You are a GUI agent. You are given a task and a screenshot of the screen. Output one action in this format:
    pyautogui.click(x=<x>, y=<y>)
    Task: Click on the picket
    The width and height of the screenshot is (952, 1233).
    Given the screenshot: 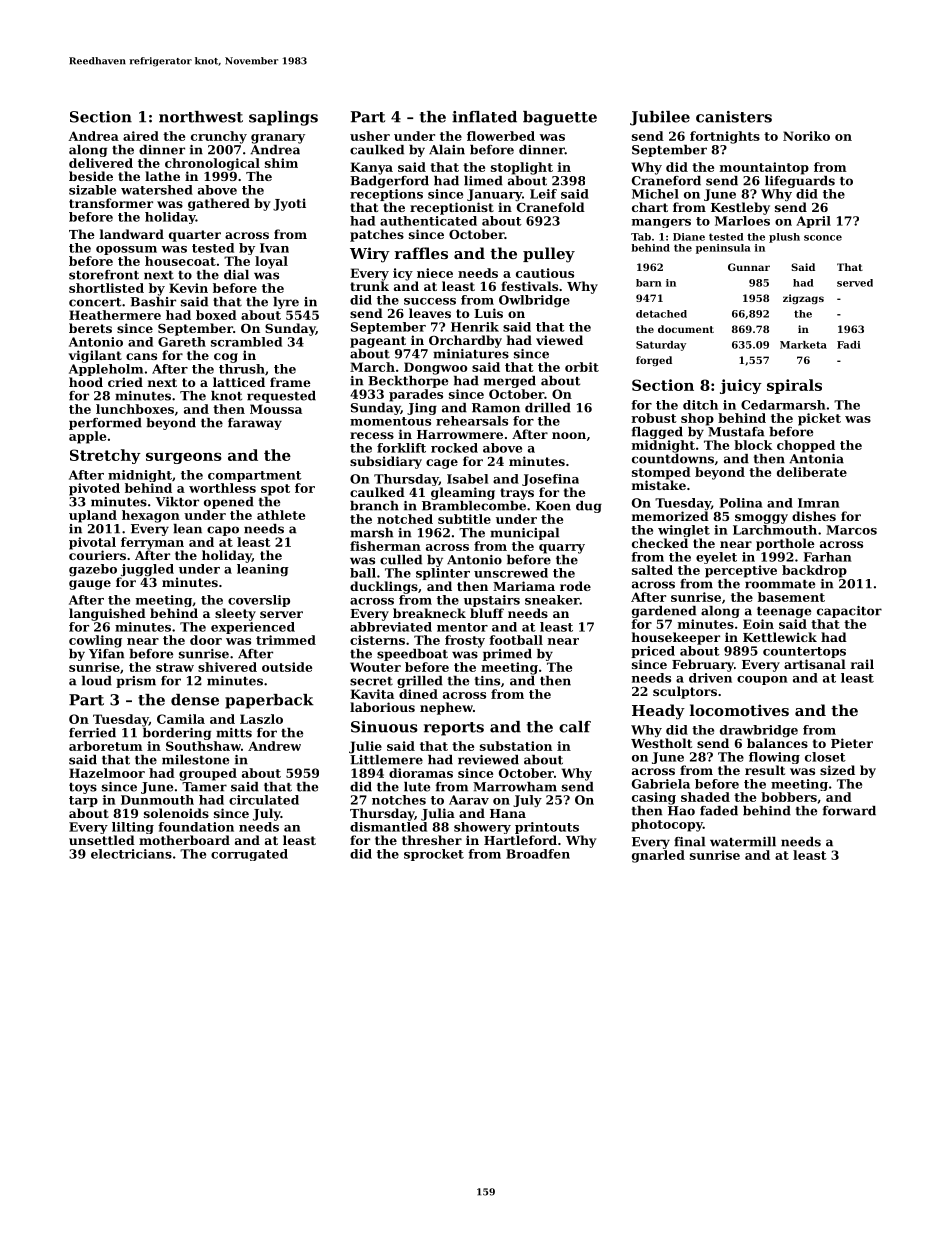 What is the action you would take?
    pyautogui.click(x=819, y=419)
